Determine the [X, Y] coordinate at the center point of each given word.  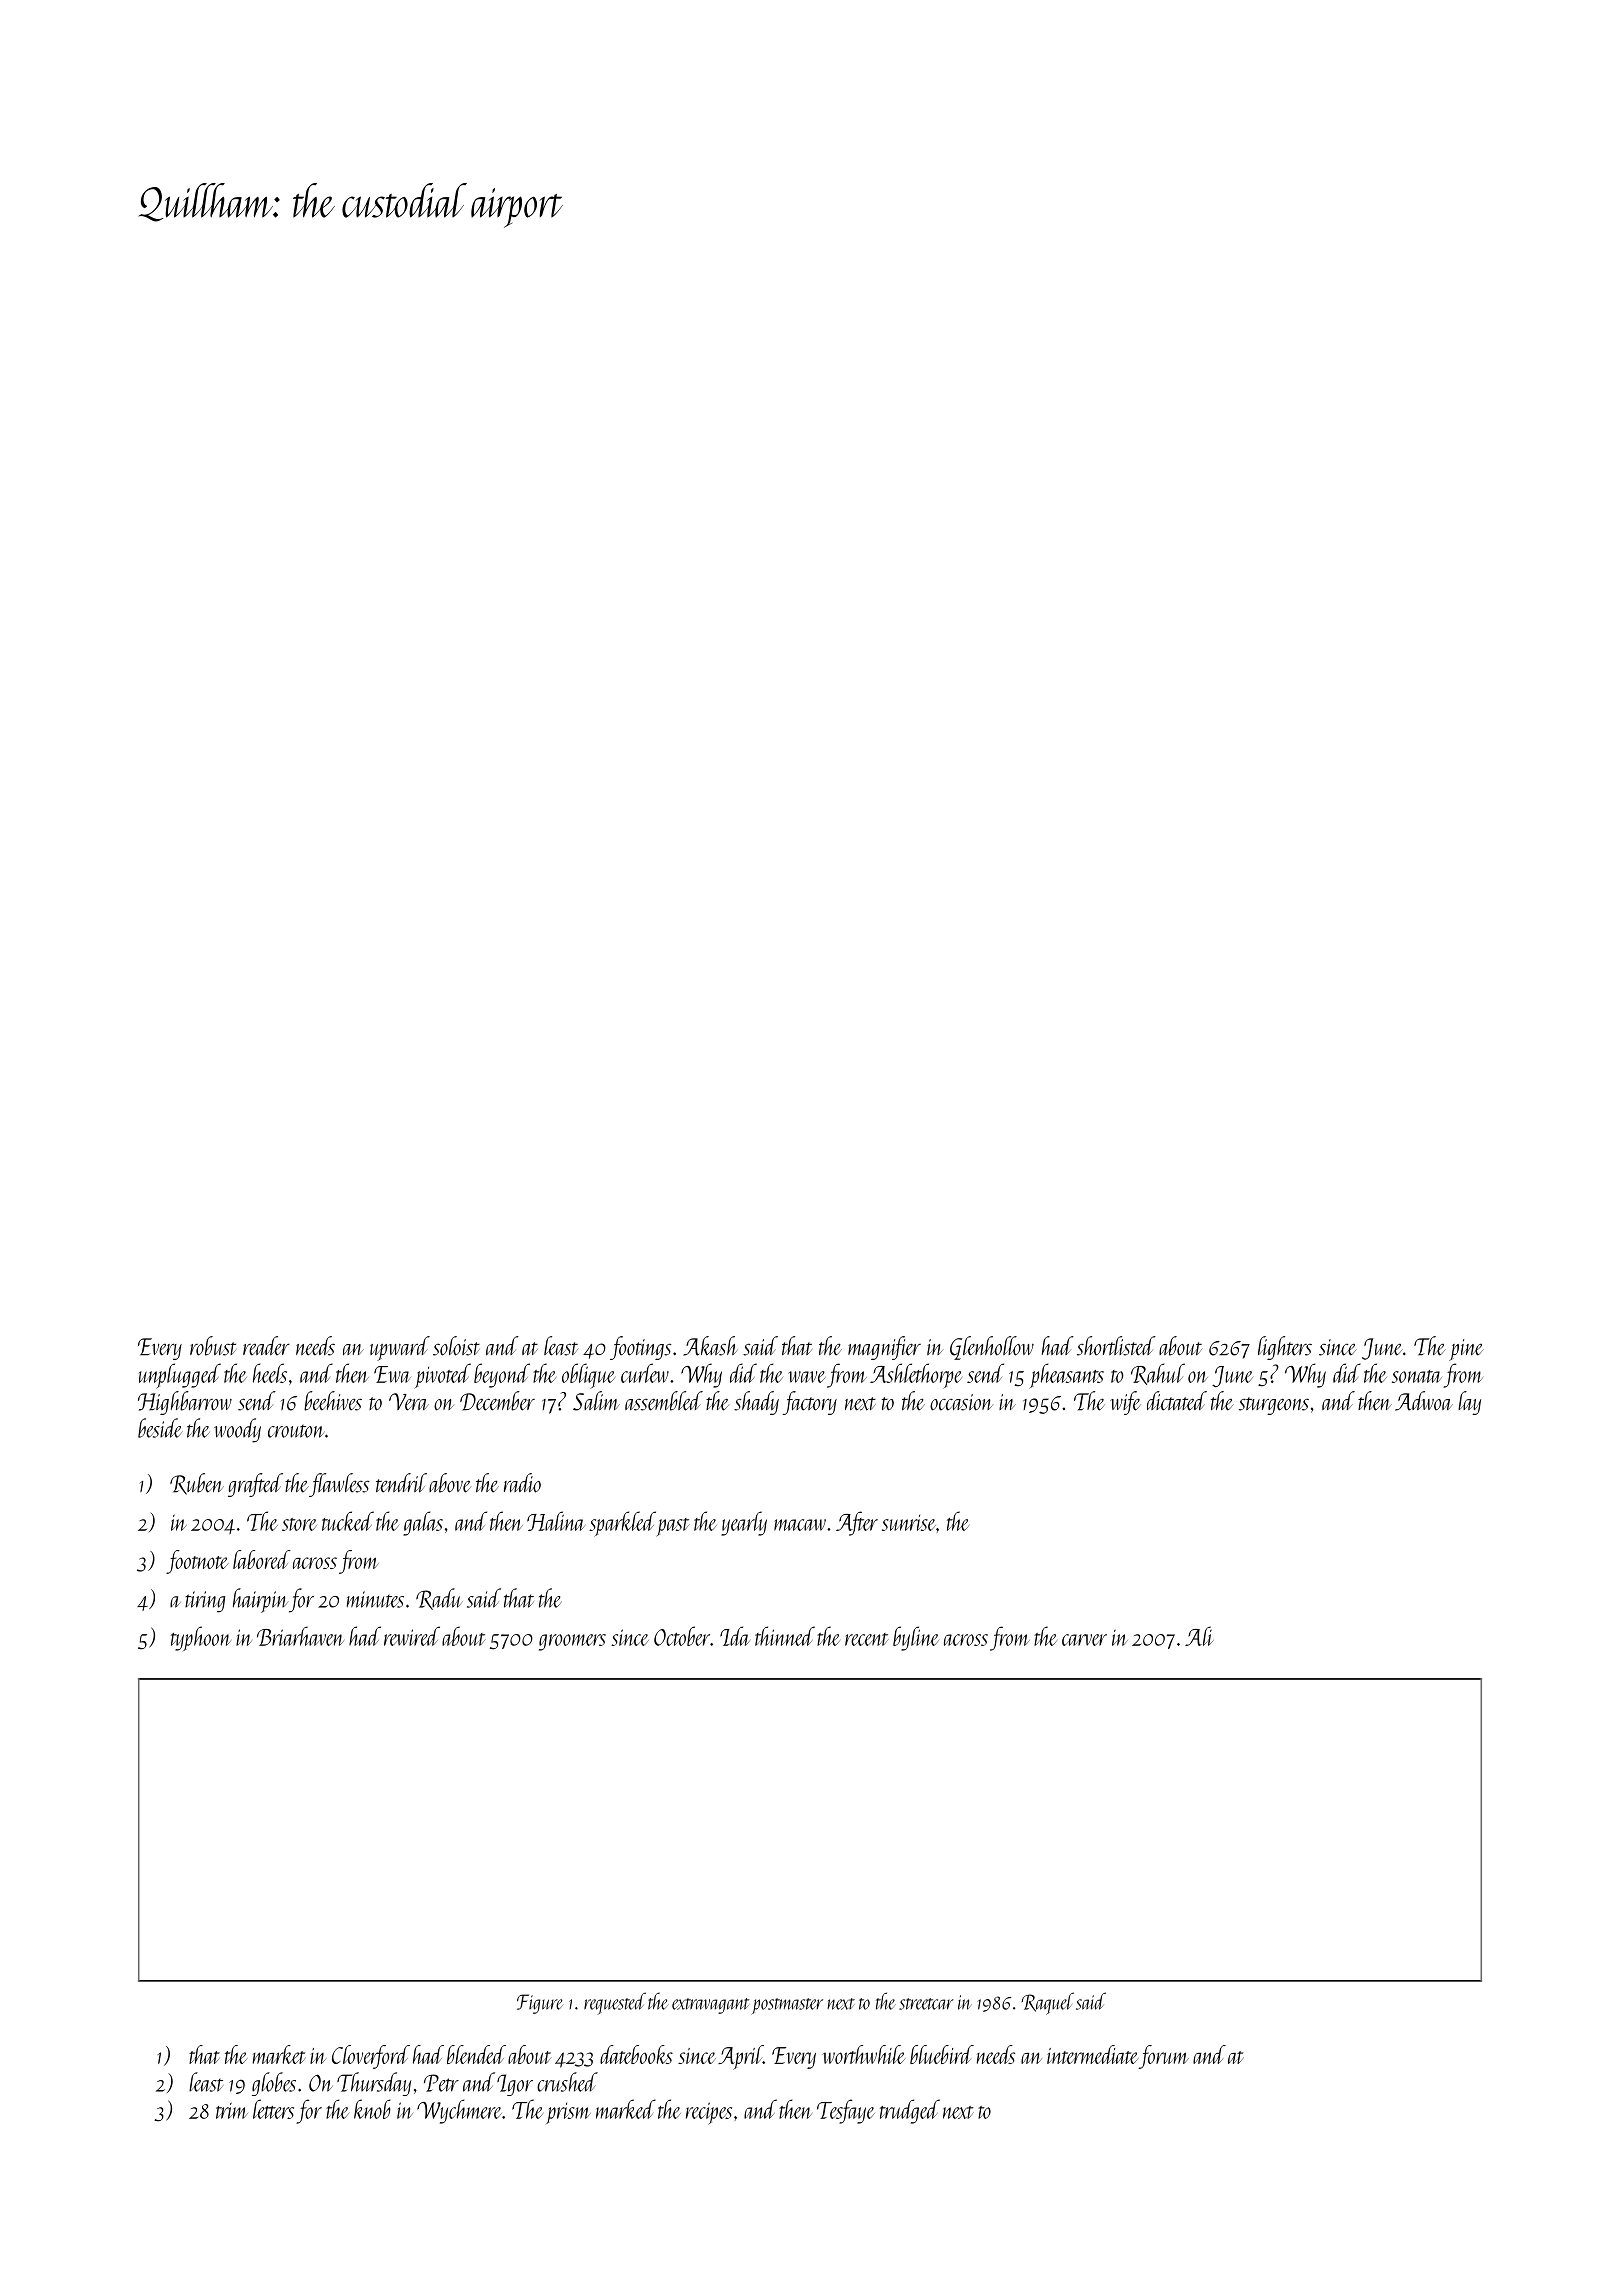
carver [1084, 1640]
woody [237, 1430]
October [682, 1636]
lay [1469, 1403]
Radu [439, 1599]
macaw [800, 1525]
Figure [540, 2004]
